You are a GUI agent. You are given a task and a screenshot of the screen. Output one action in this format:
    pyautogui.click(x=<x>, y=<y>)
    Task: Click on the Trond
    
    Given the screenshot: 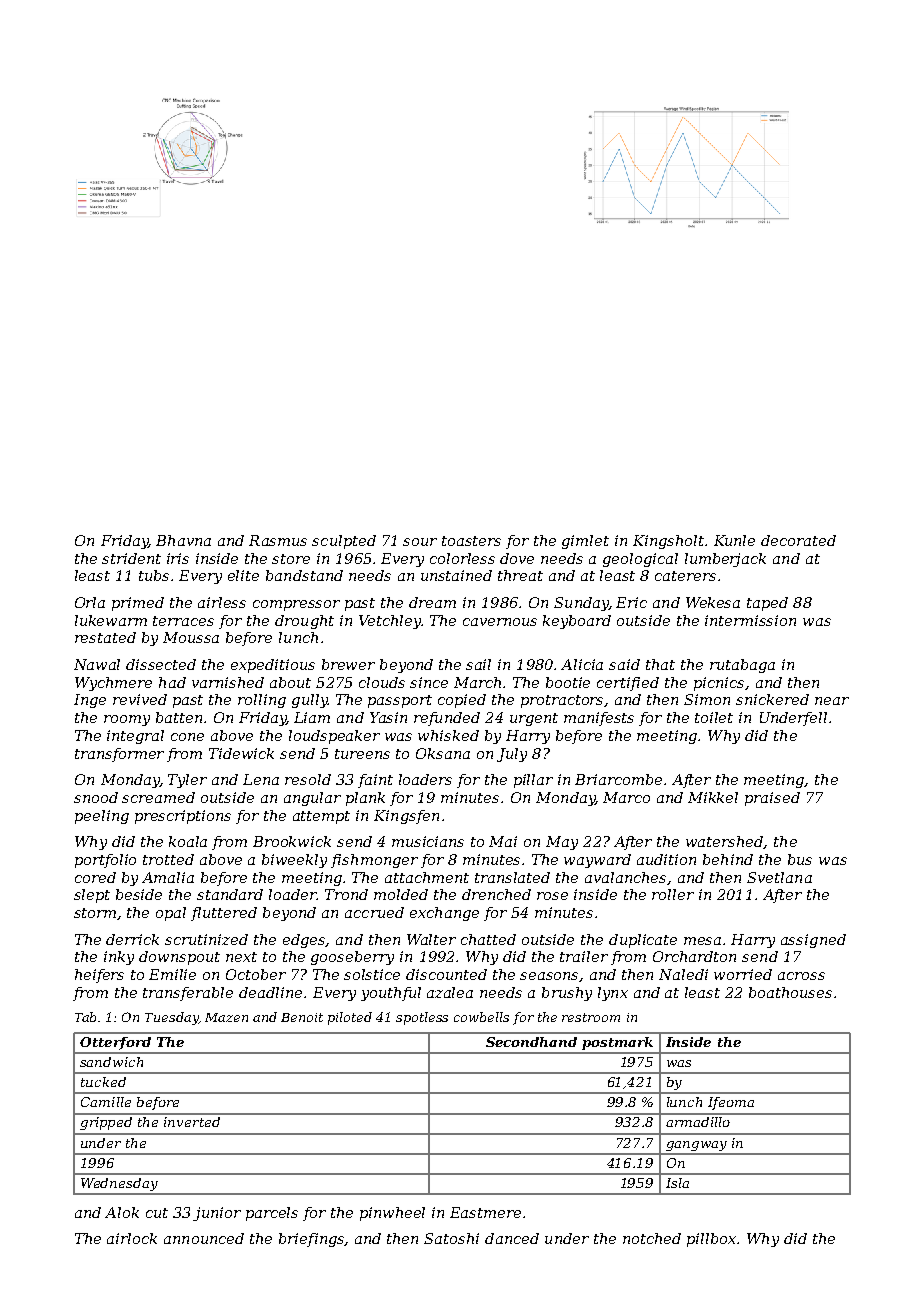 What is the action you would take?
    pyautogui.click(x=346, y=894)
